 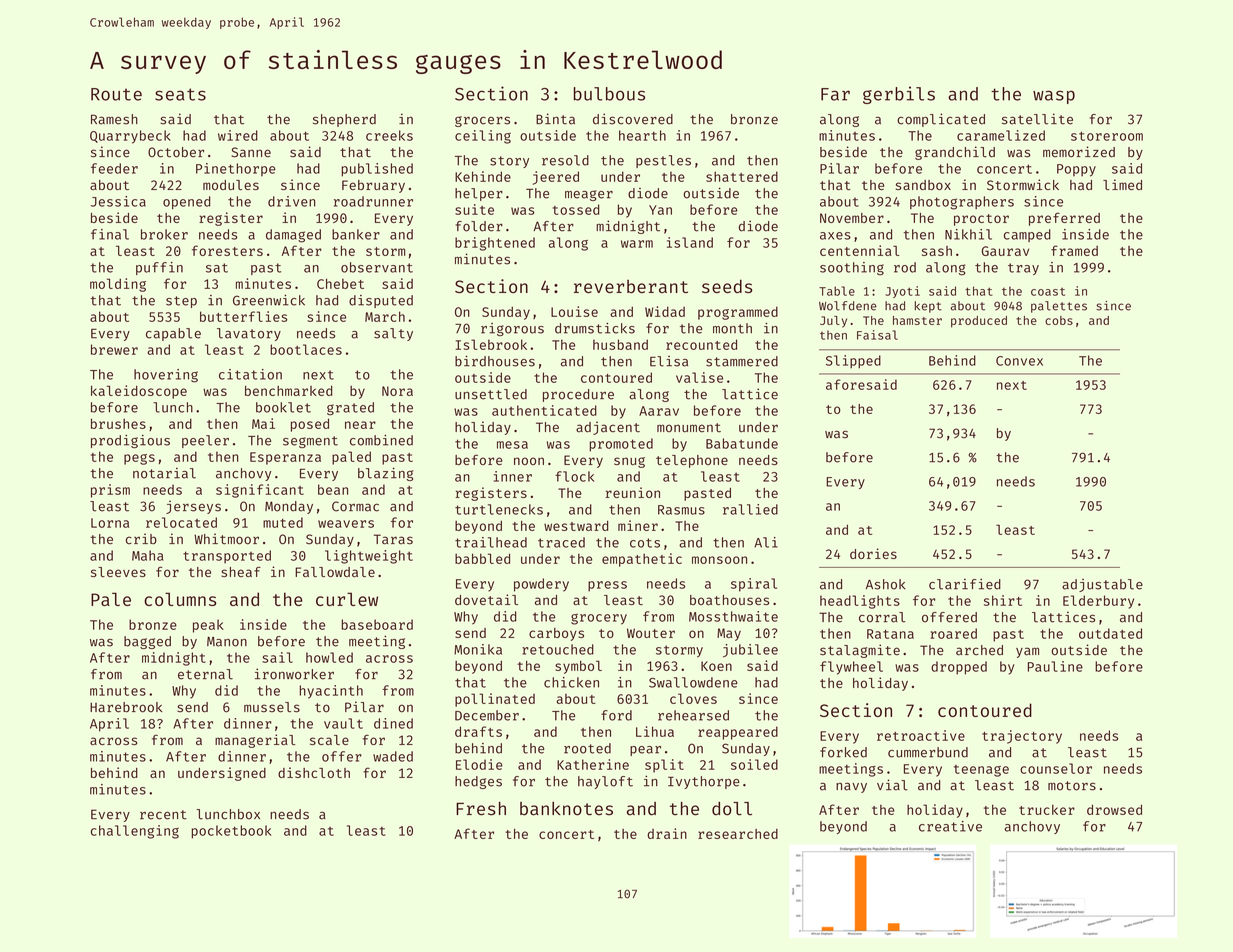 I want to click on pocketbook, so click(x=231, y=832).
